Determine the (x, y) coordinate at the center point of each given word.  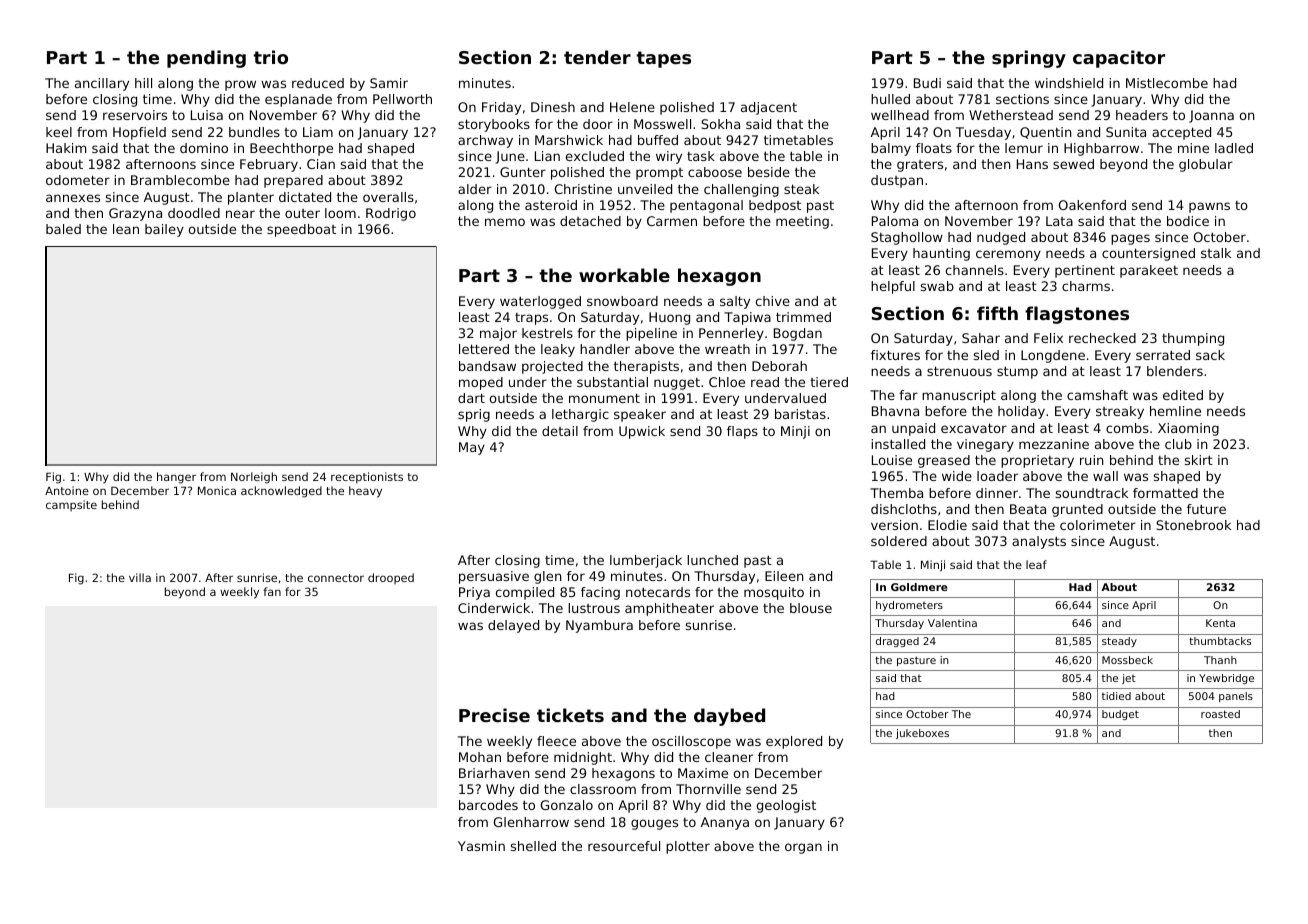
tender (597, 57)
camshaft (1097, 395)
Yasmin (481, 846)
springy (1029, 59)
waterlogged (540, 302)
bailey (164, 230)
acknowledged (281, 492)
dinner (997, 493)
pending (206, 59)
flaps (742, 432)
